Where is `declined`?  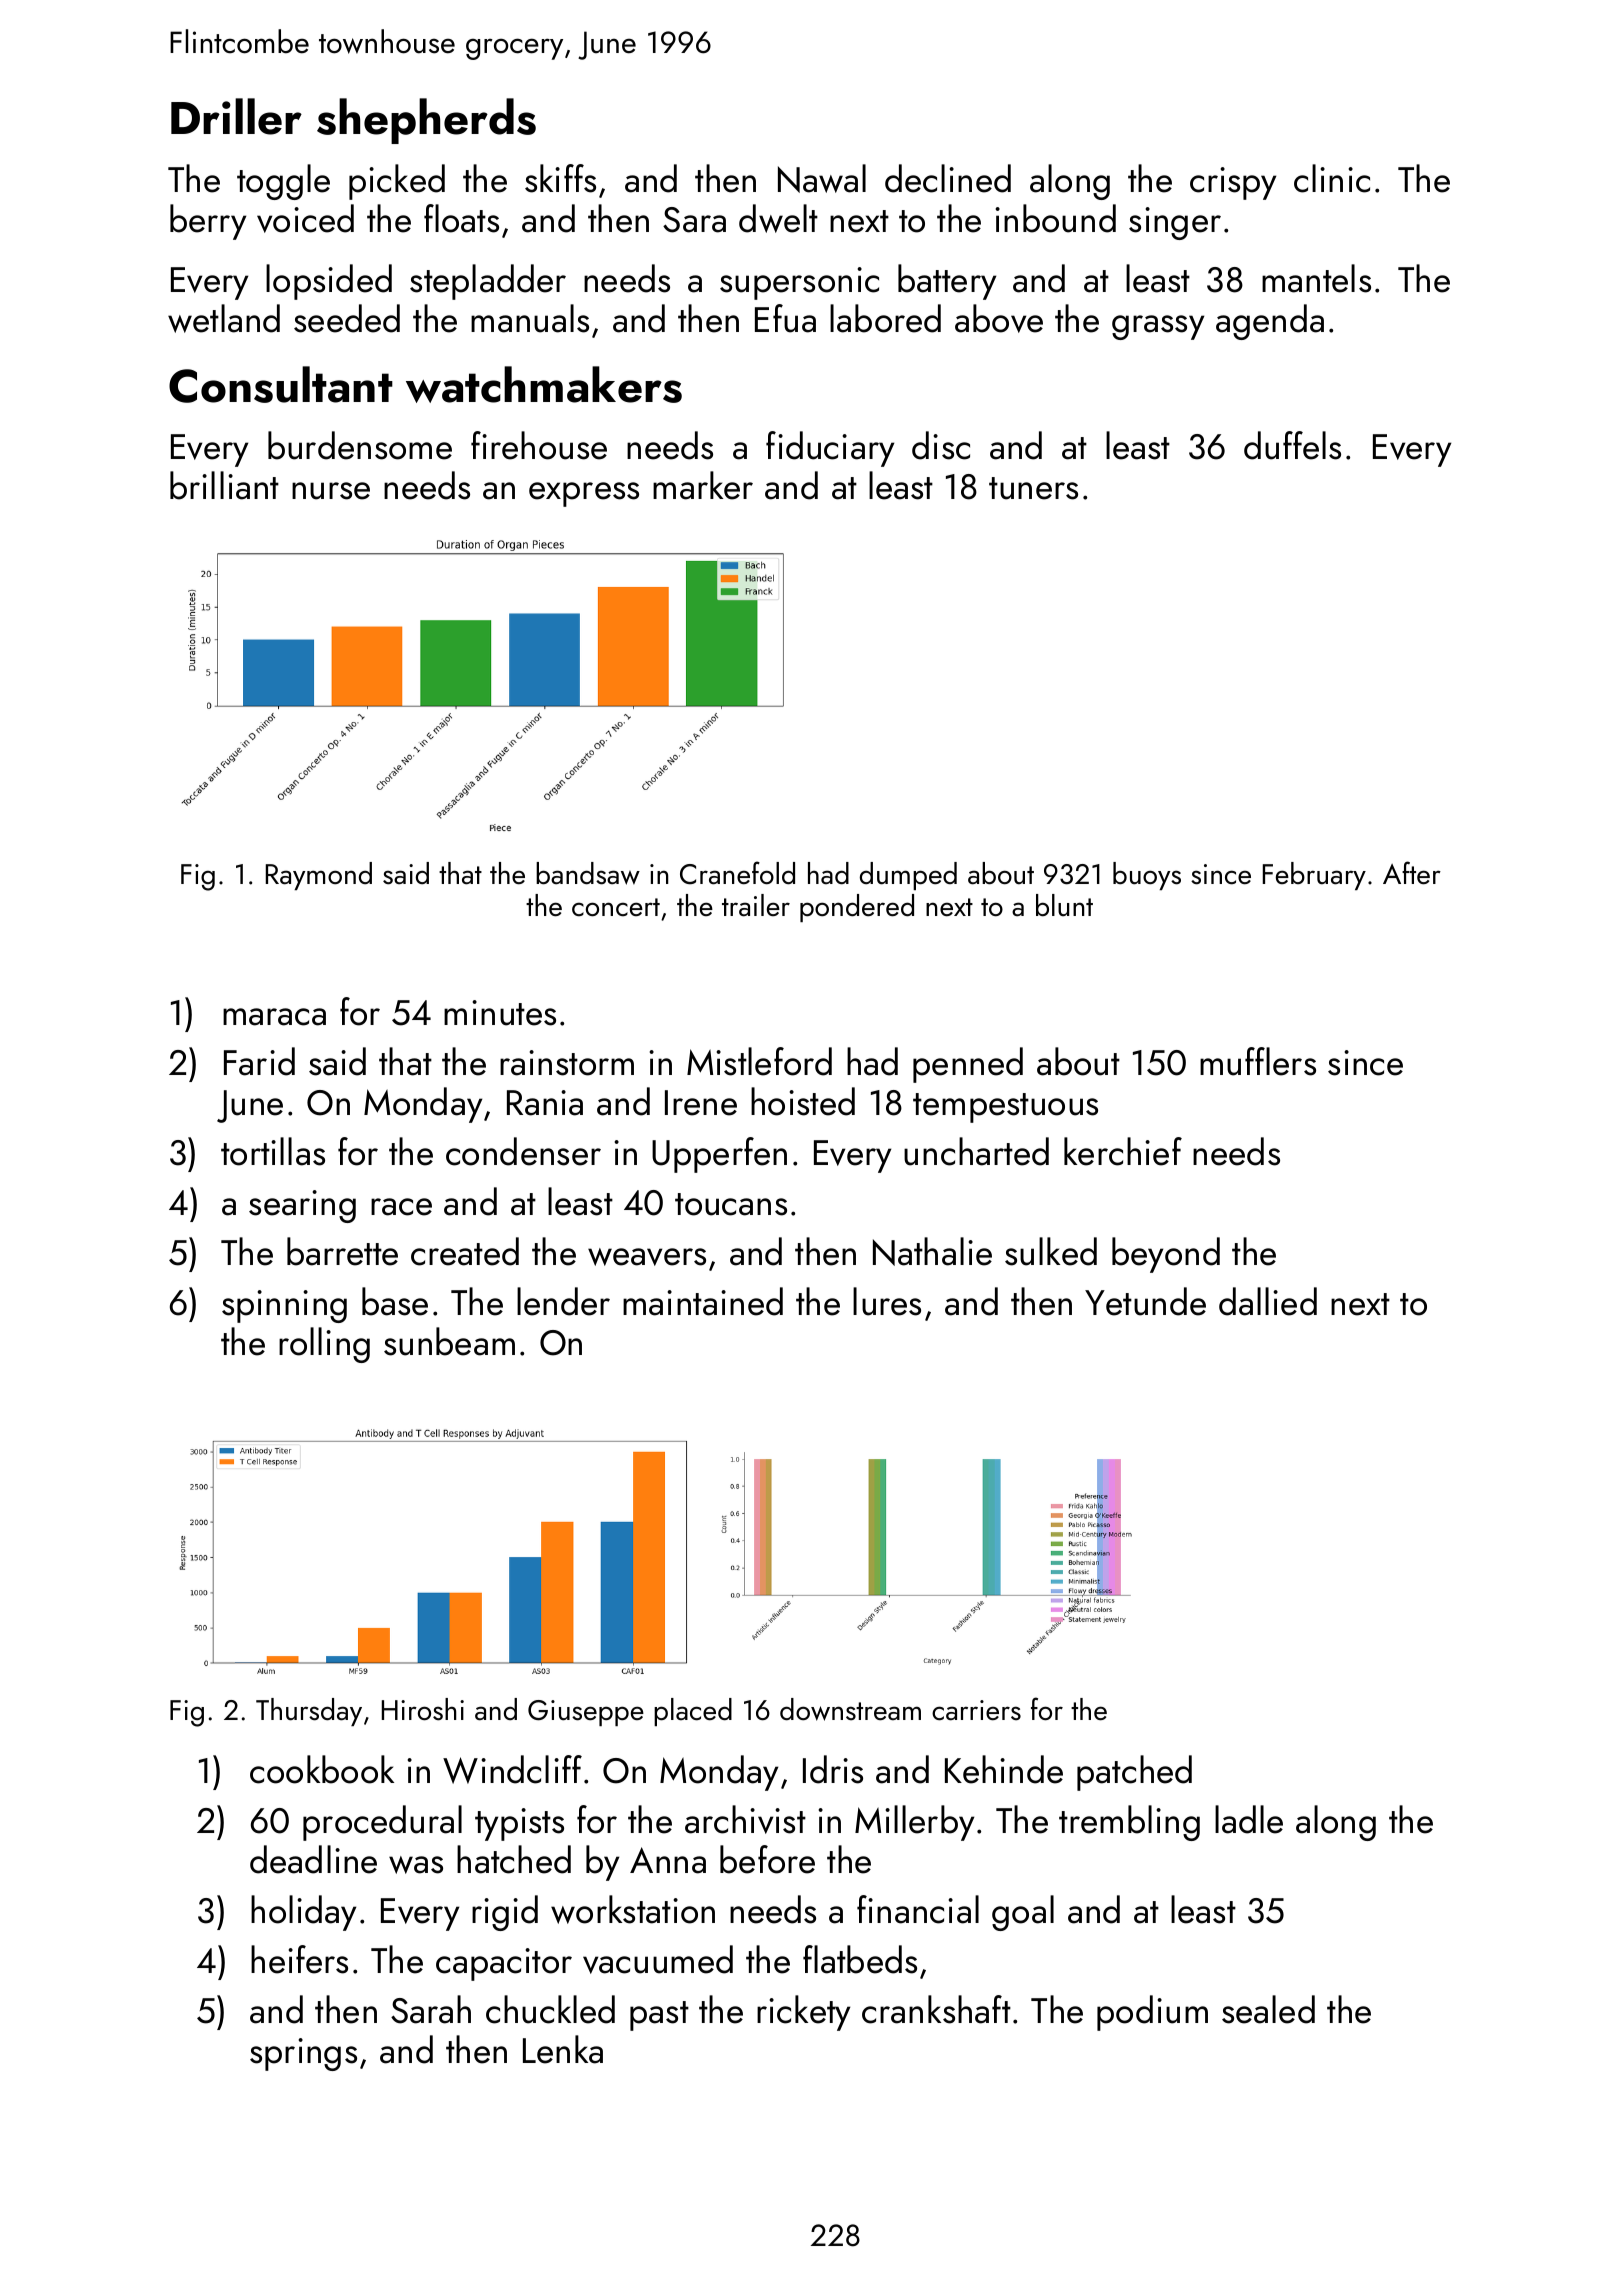 declined is located at coordinates (948, 178).
